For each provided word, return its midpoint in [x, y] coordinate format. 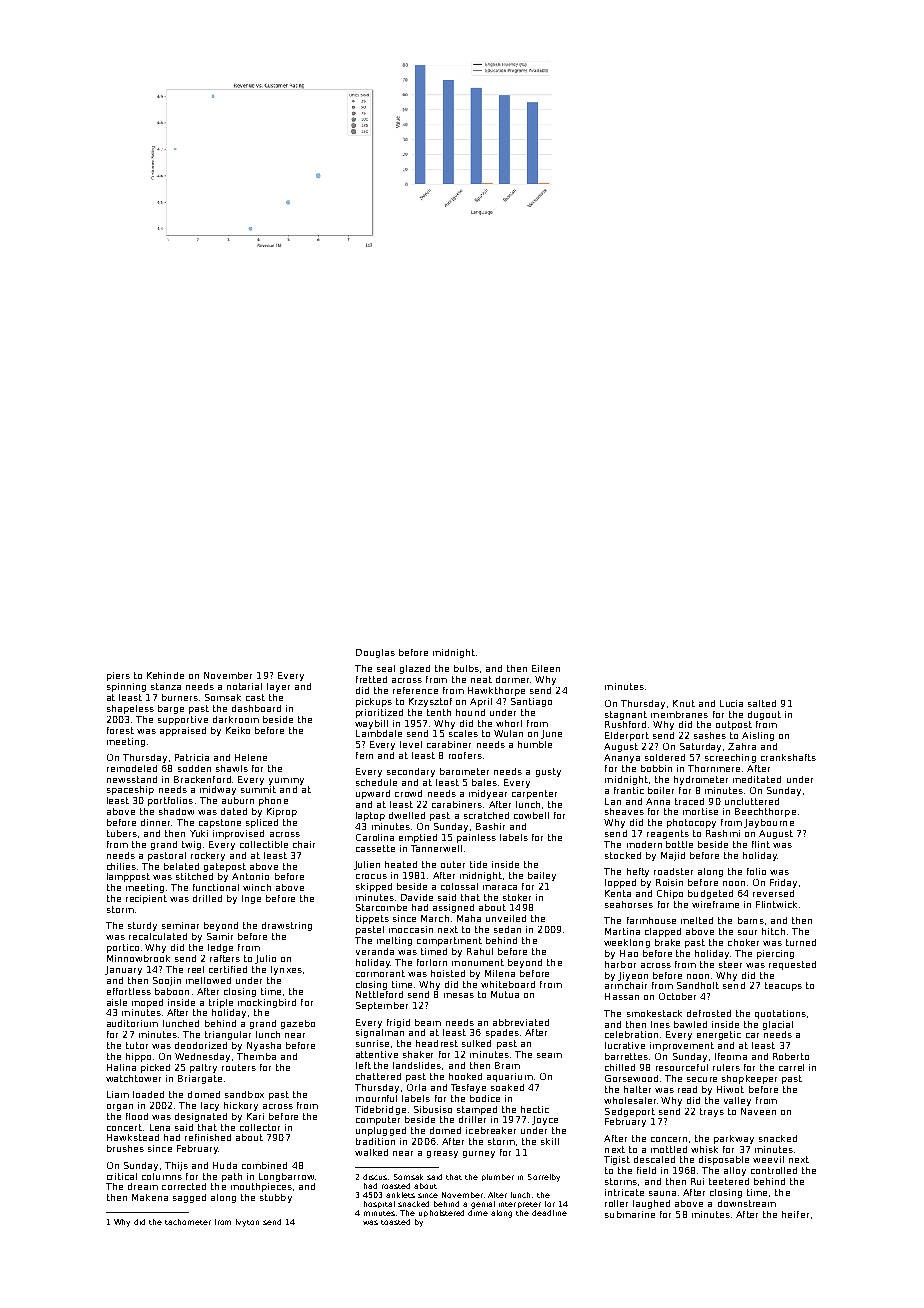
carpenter [534, 794]
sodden [194, 768]
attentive [377, 1054]
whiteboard [508, 984]
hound [470, 712]
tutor [137, 1045]
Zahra [742, 746]
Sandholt [698, 985]
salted [762, 703]
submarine [630, 1214]
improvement [682, 1046]
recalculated [158, 936]
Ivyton [247, 1223]
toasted [395, 1222]
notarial [244, 686]
